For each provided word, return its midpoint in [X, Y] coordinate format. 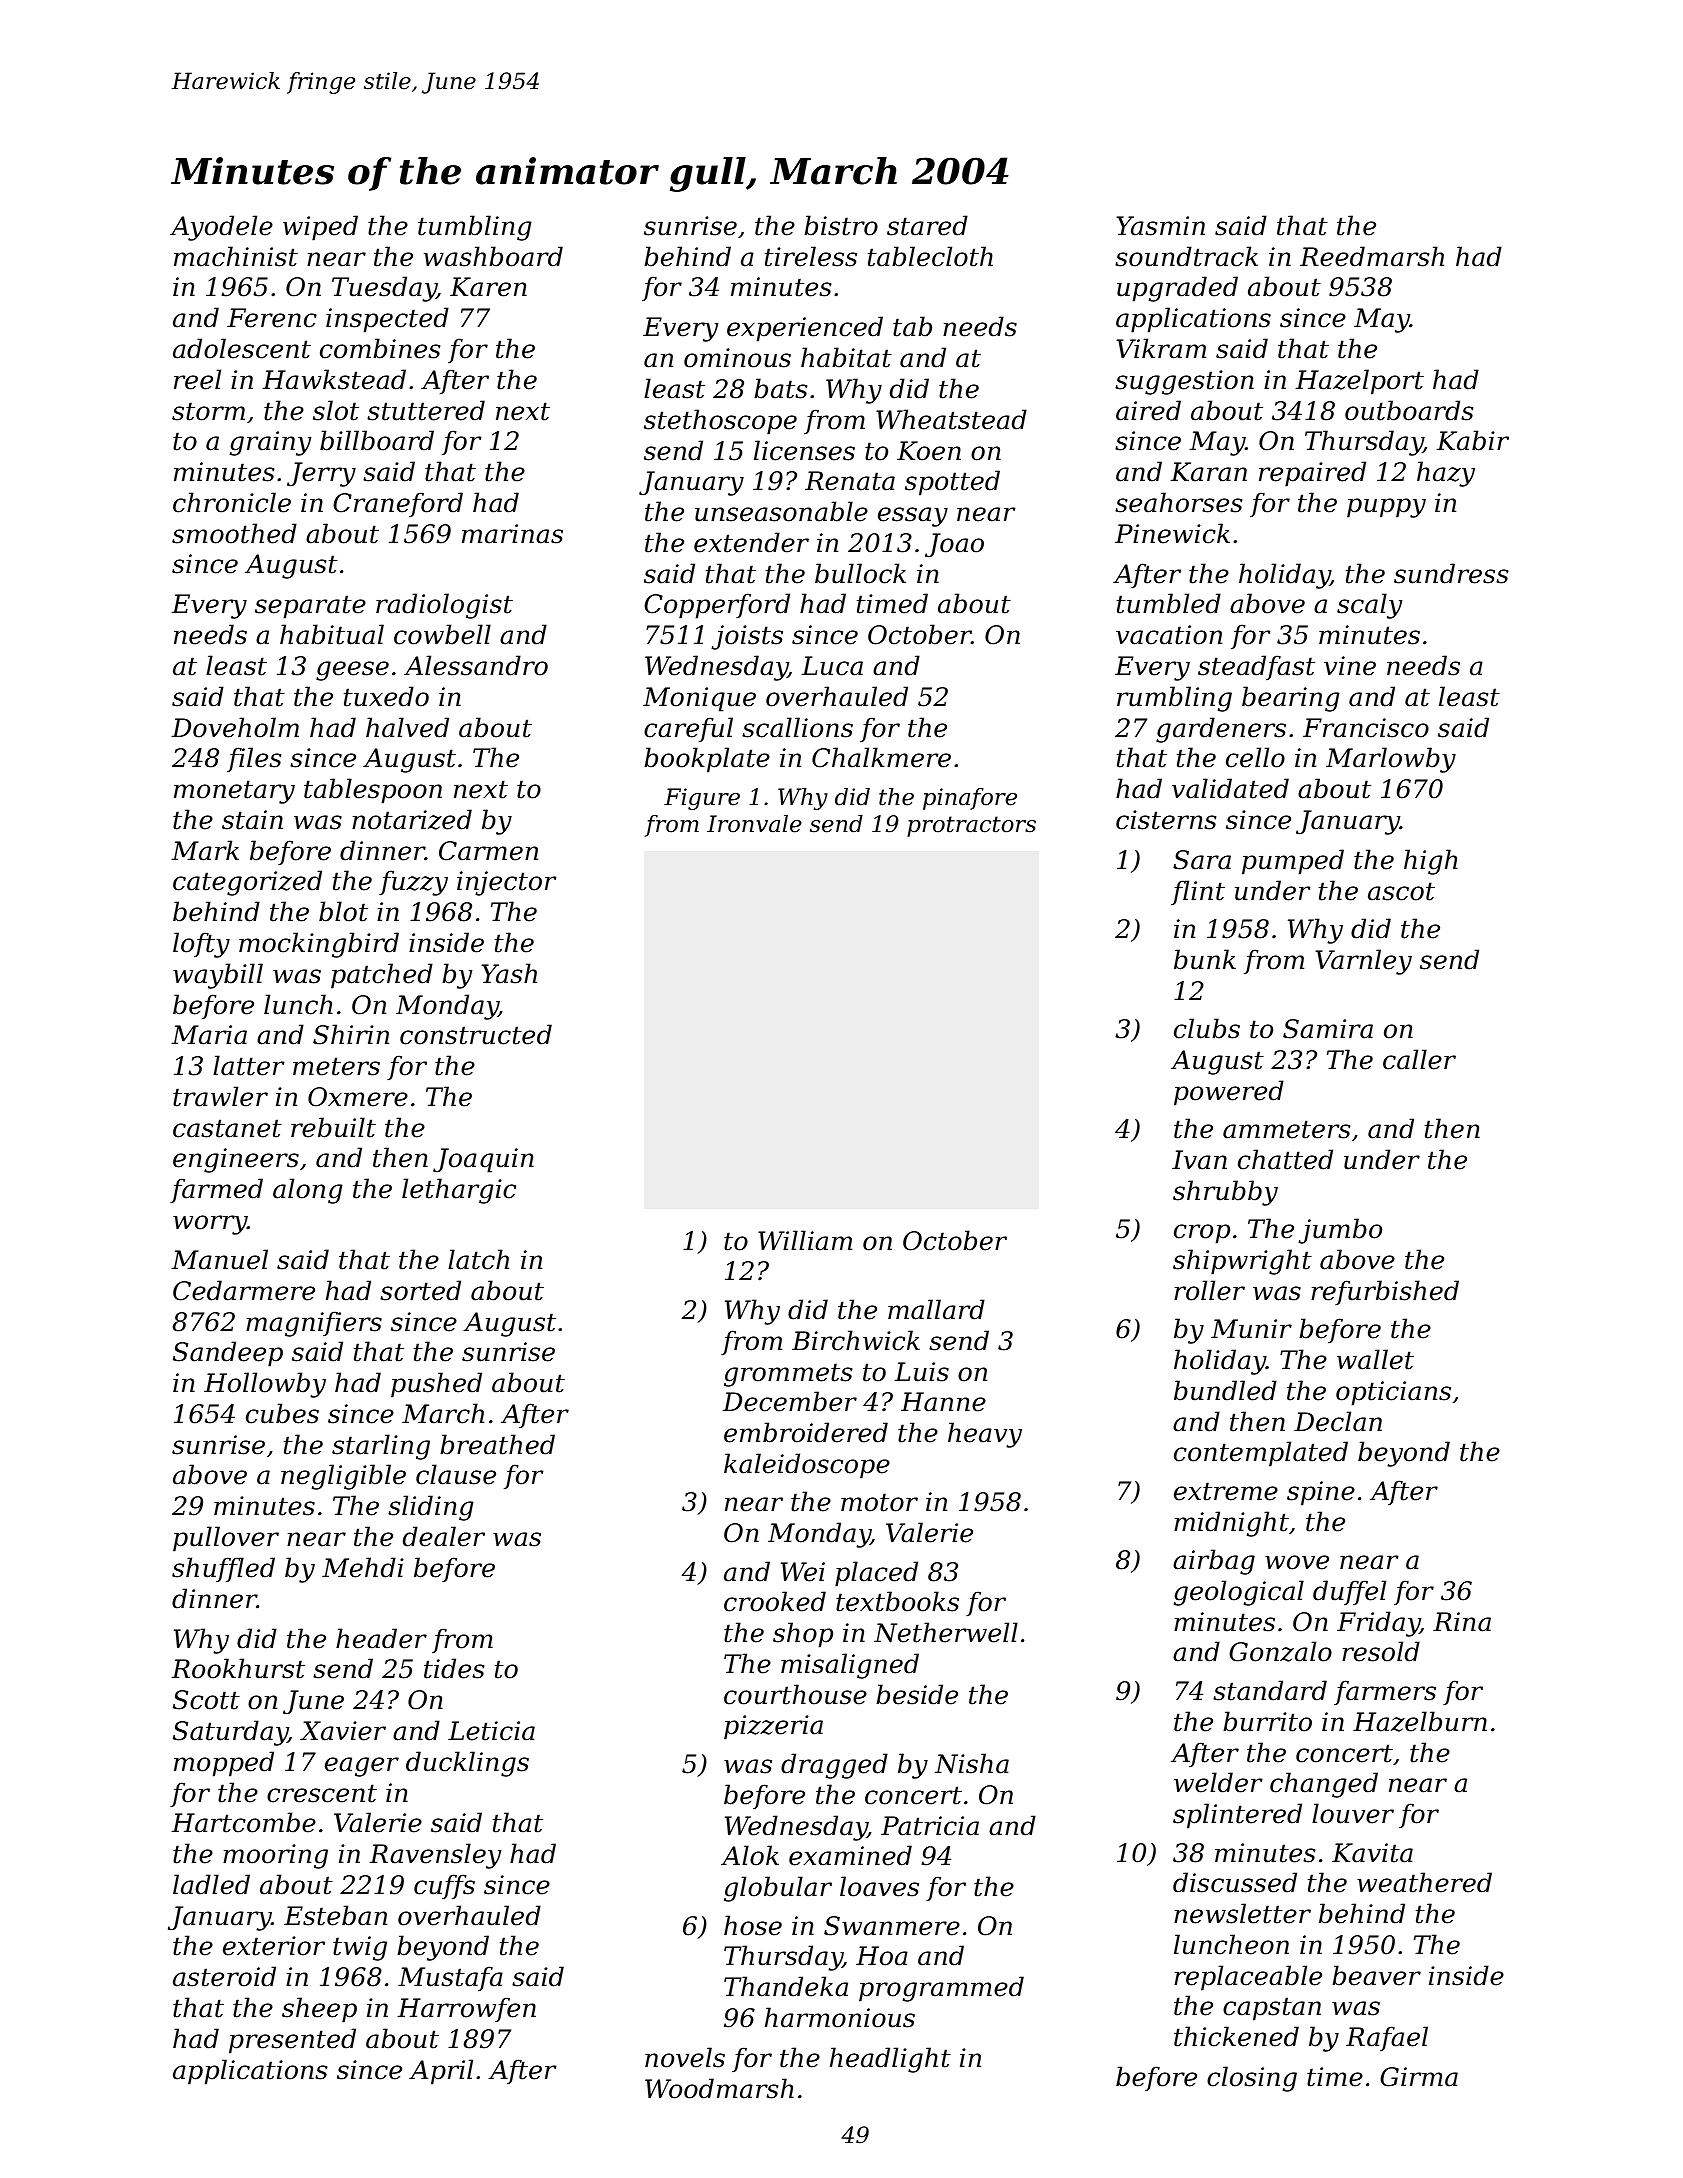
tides [454, 1668]
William [805, 1240]
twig [360, 1948]
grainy [271, 443]
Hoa [882, 1956]
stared [927, 225]
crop [1202, 1234]
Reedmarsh [1372, 256]
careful [688, 729]
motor [879, 1502]
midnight [1231, 1524]
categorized [247, 883]
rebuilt [333, 1127]
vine [1350, 666]
